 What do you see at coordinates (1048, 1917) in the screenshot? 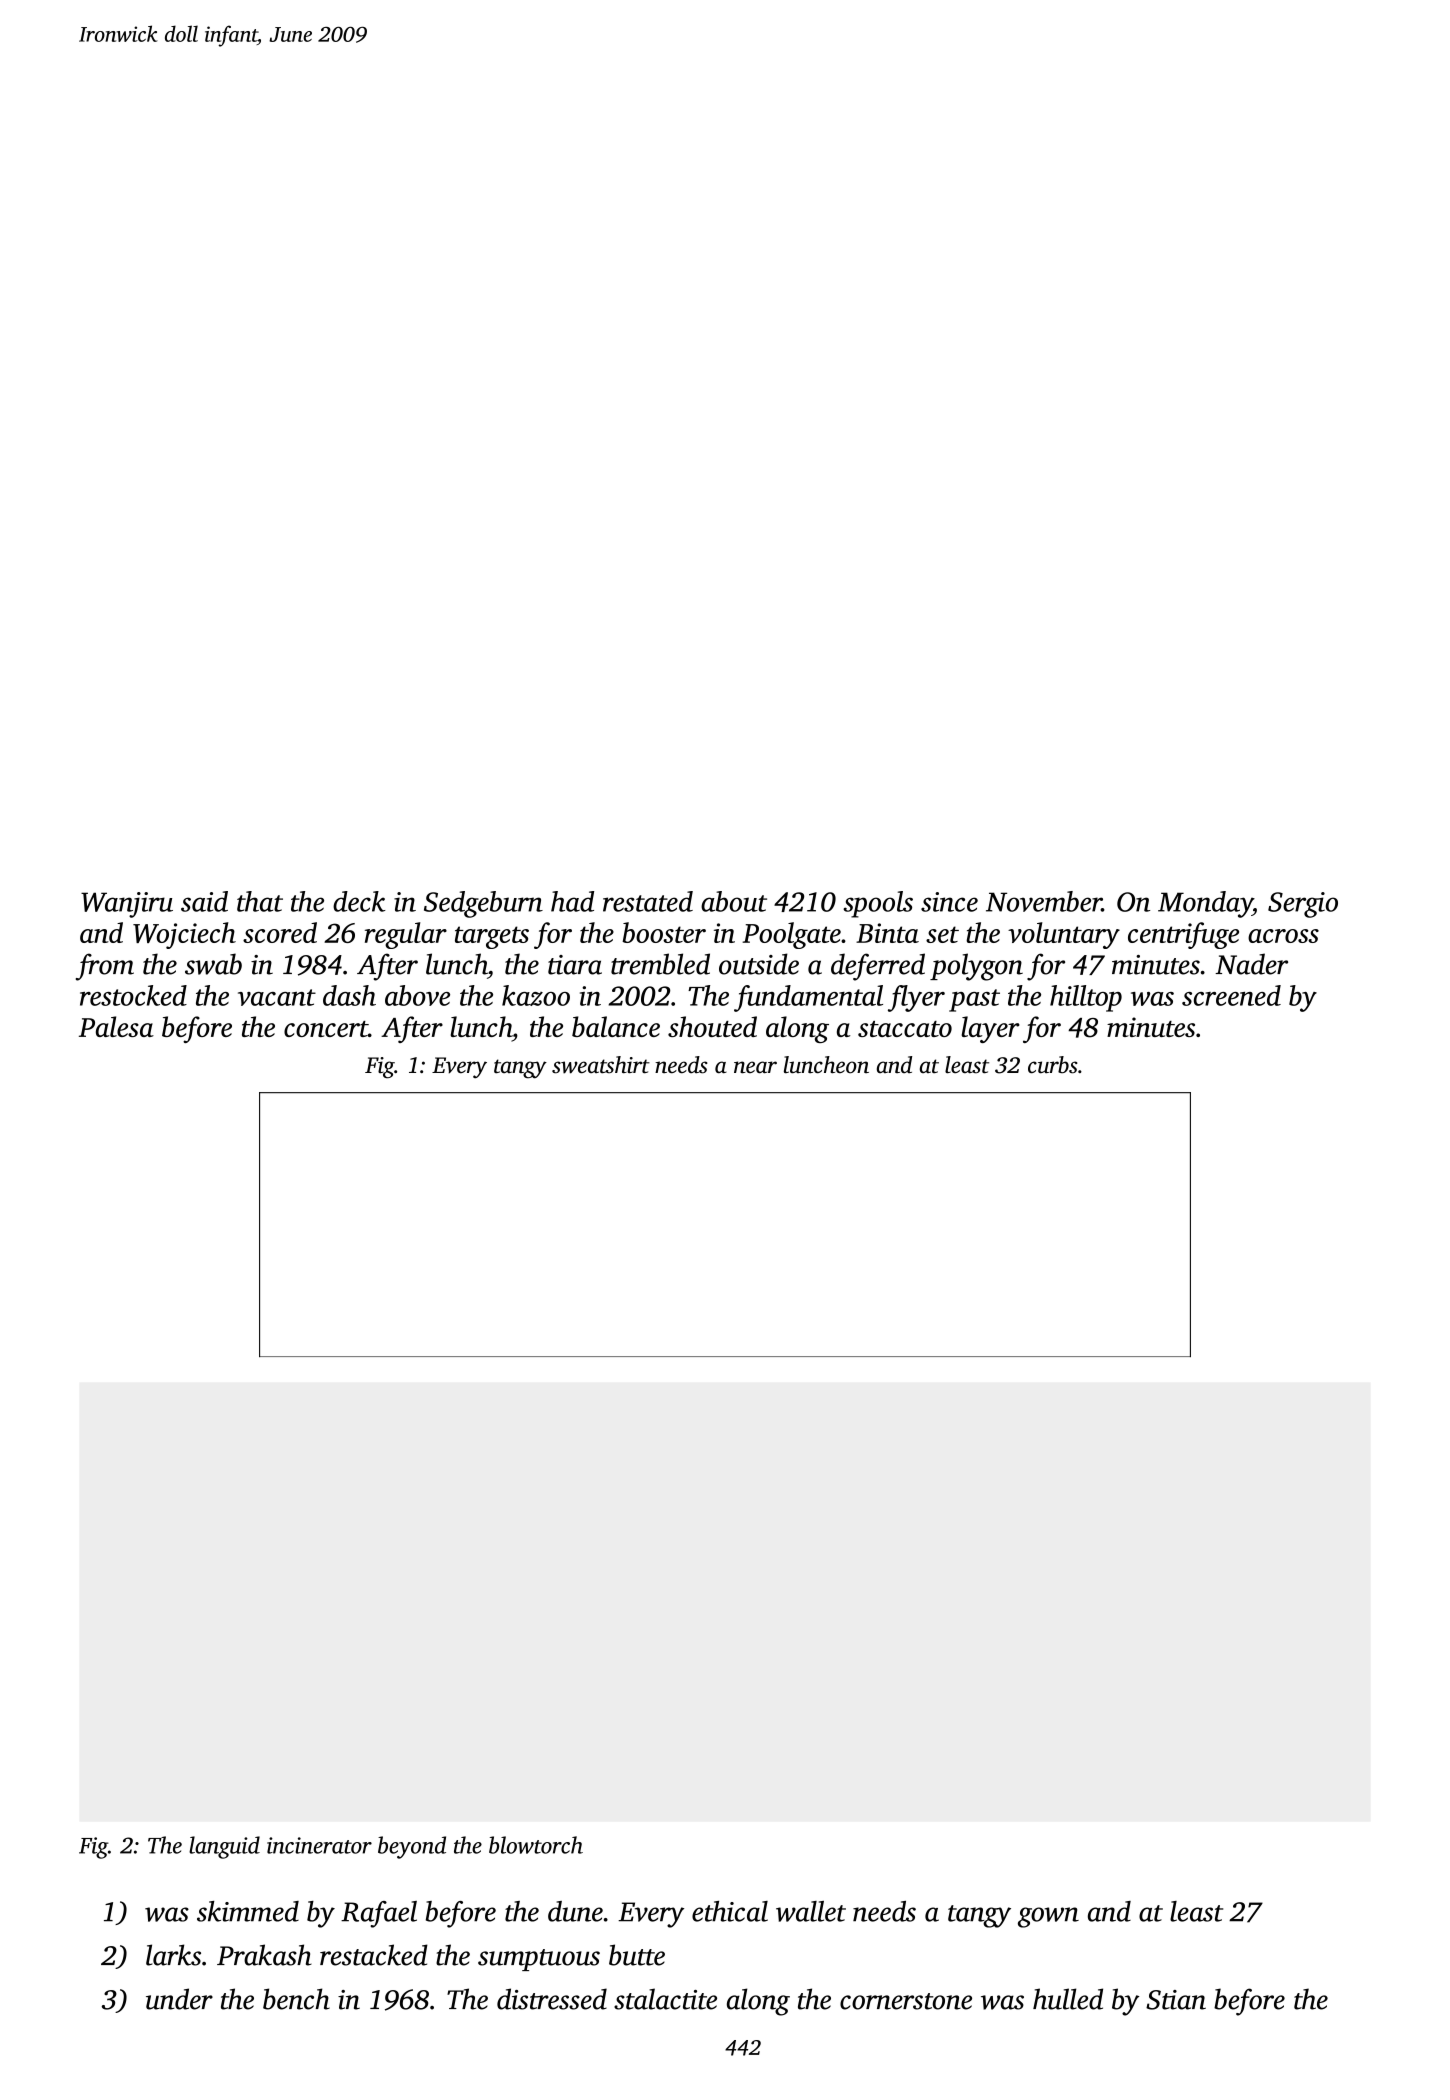
I see `gown` at bounding box center [1048, 1917].
